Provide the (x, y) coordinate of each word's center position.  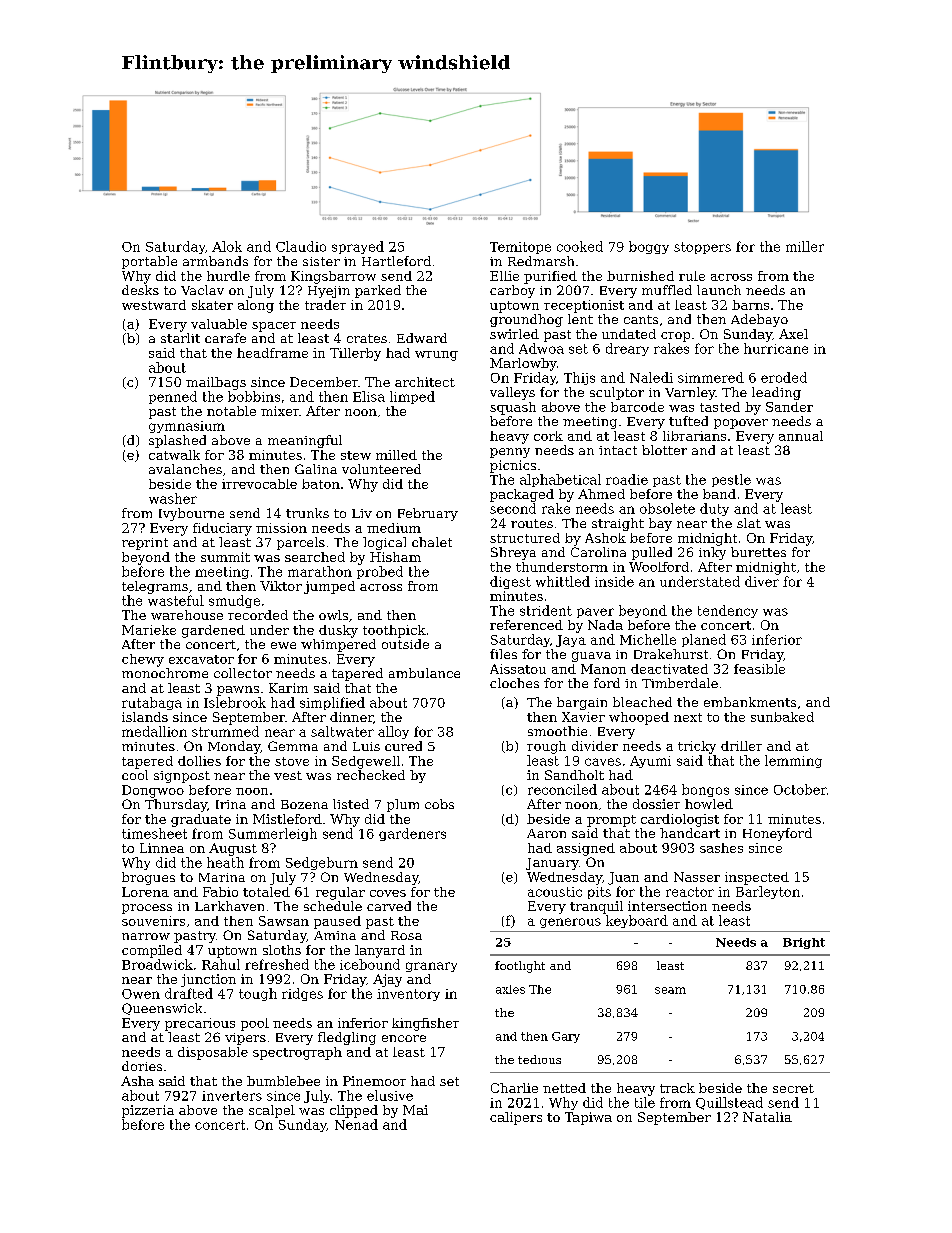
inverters (232, 1096)
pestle (731, 480)
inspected (757, 878)
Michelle (648, 639)
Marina (222, 877)
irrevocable (259, 484)
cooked (580, 246)
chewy (143, 660)
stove (292, 761)
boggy (649, 247)
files (503, 654)
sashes (721, 848)
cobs (439, 804)
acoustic (555, 892)
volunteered (381, 469)
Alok (227, 246)
